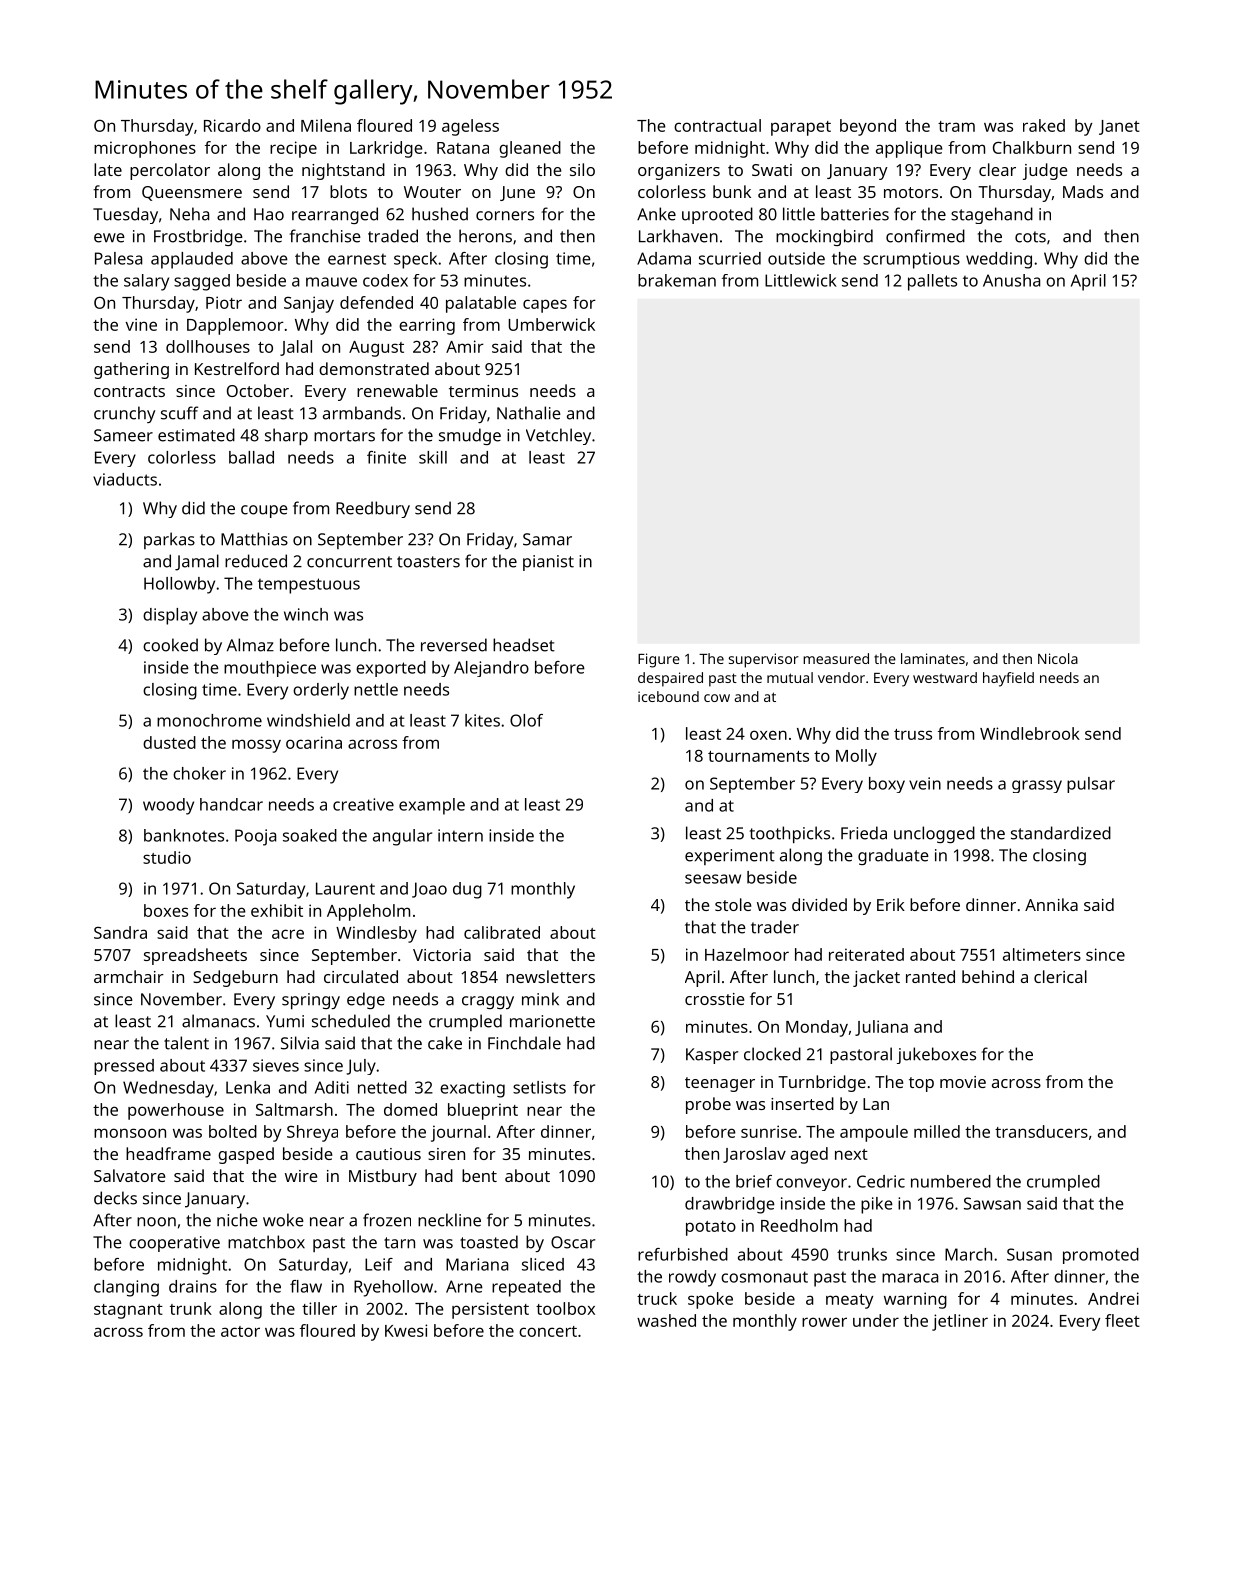 The height and width of the screenshot is (1596, 1233). What do you see at coordinates (659, 660) in the screenshot?
I see `Figure` at bounding box center [659, 660].
